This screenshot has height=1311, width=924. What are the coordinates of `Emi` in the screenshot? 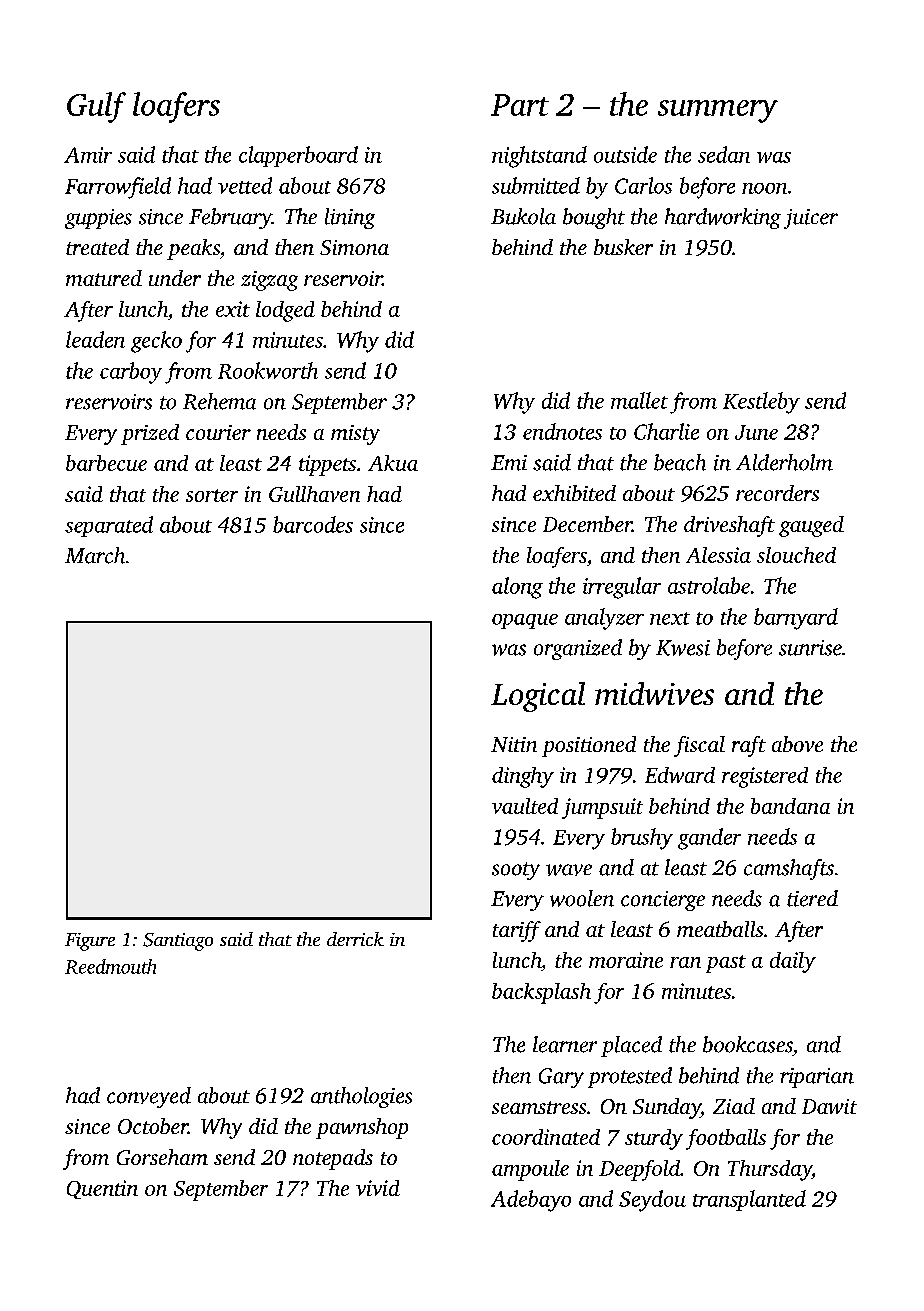 It's located at (509, 463).
